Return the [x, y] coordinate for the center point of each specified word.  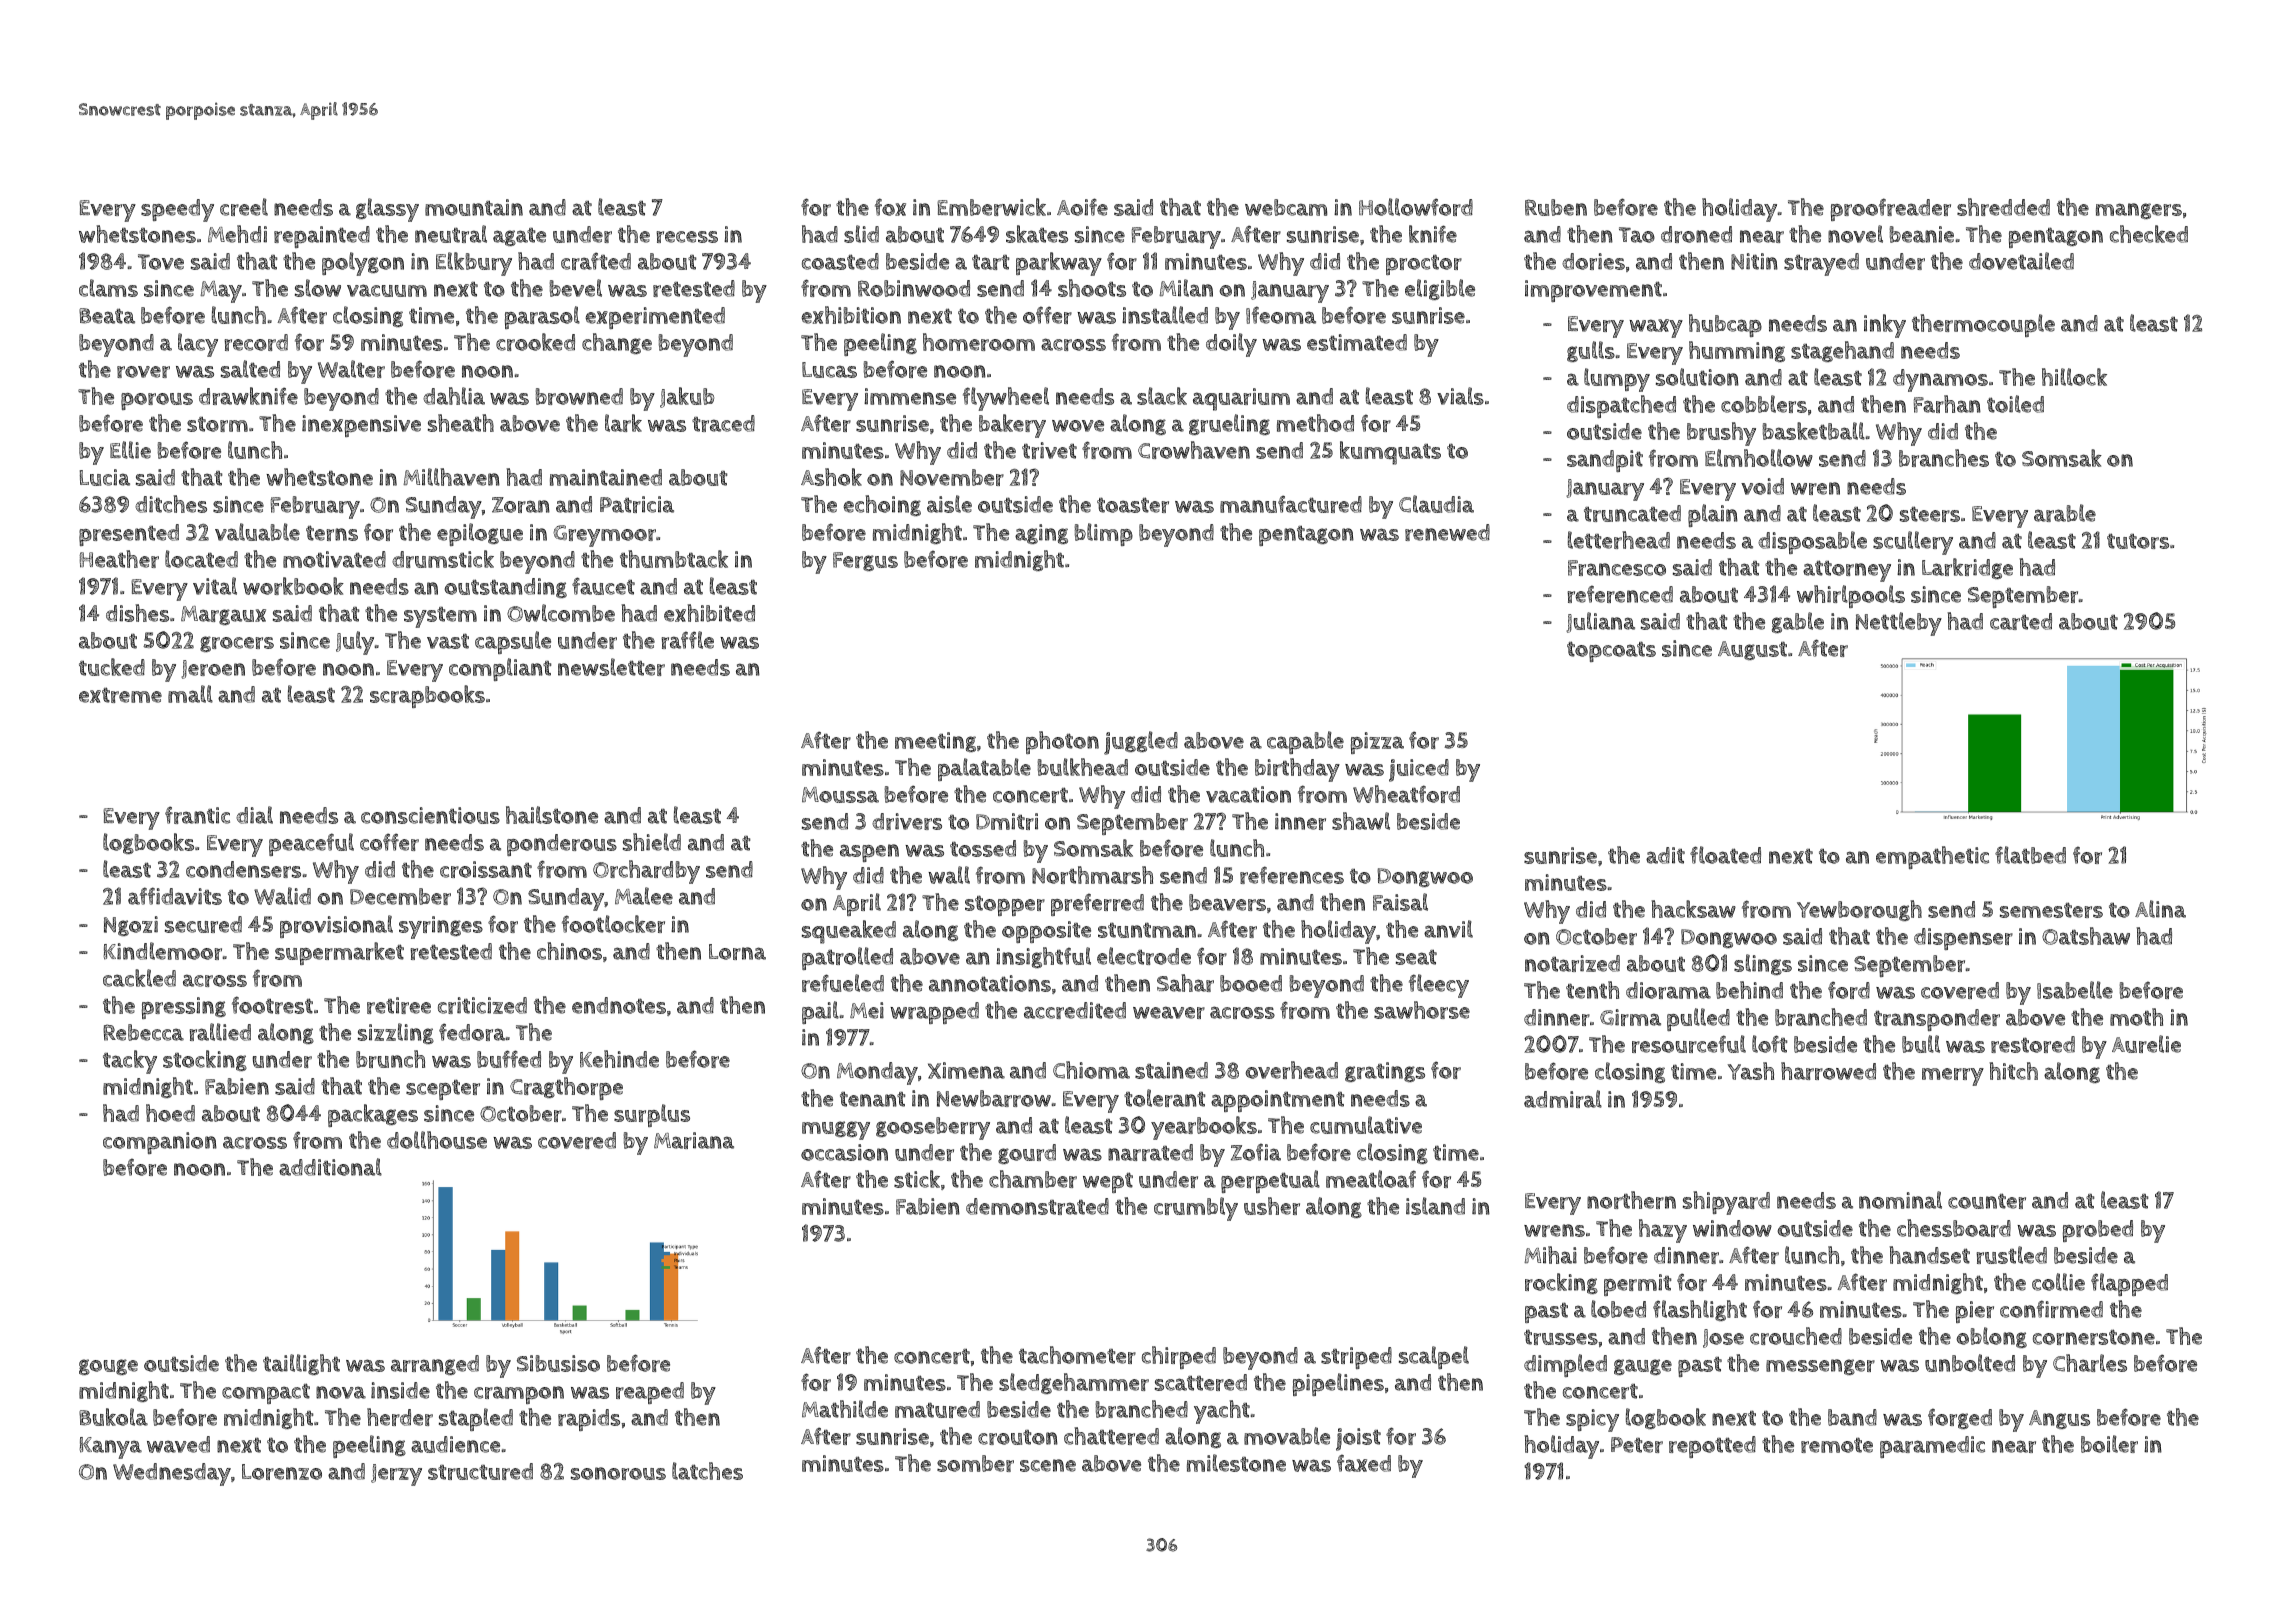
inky [1885, 326]
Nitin [1754, 261]
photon [1062, 742]
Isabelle [2075, 990]
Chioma [1091, 1070]
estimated [1357, 342]
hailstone [552, 815]
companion [160, 1143]
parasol [542, 317]
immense [910, 396]
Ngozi [131, 926]
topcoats [1611, 651]
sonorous [618, 1473]
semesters [2051, 910]
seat [1416, 957]
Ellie [130, 450]
